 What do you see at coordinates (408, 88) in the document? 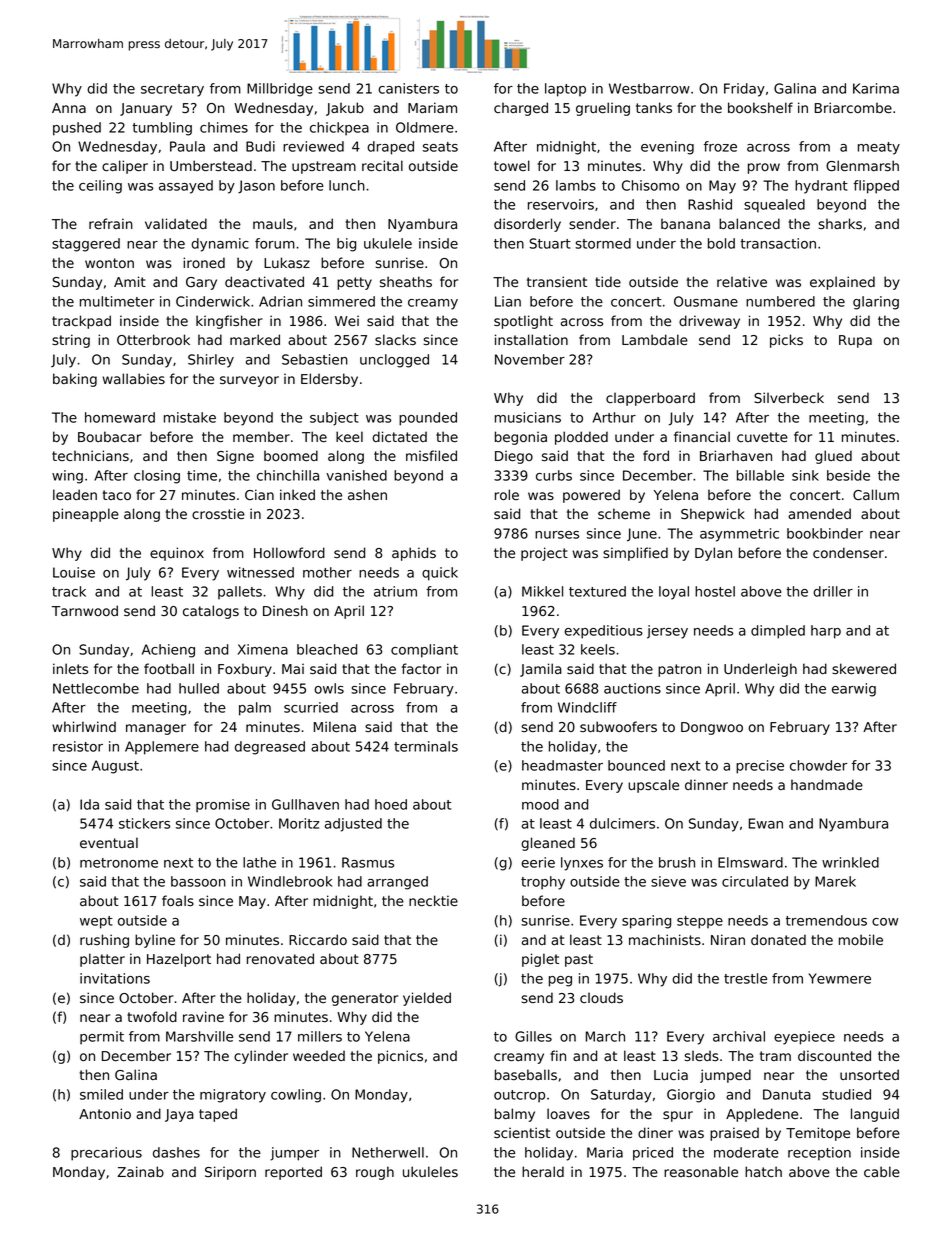
I see `canisters` at bounding box center [408, 88].
